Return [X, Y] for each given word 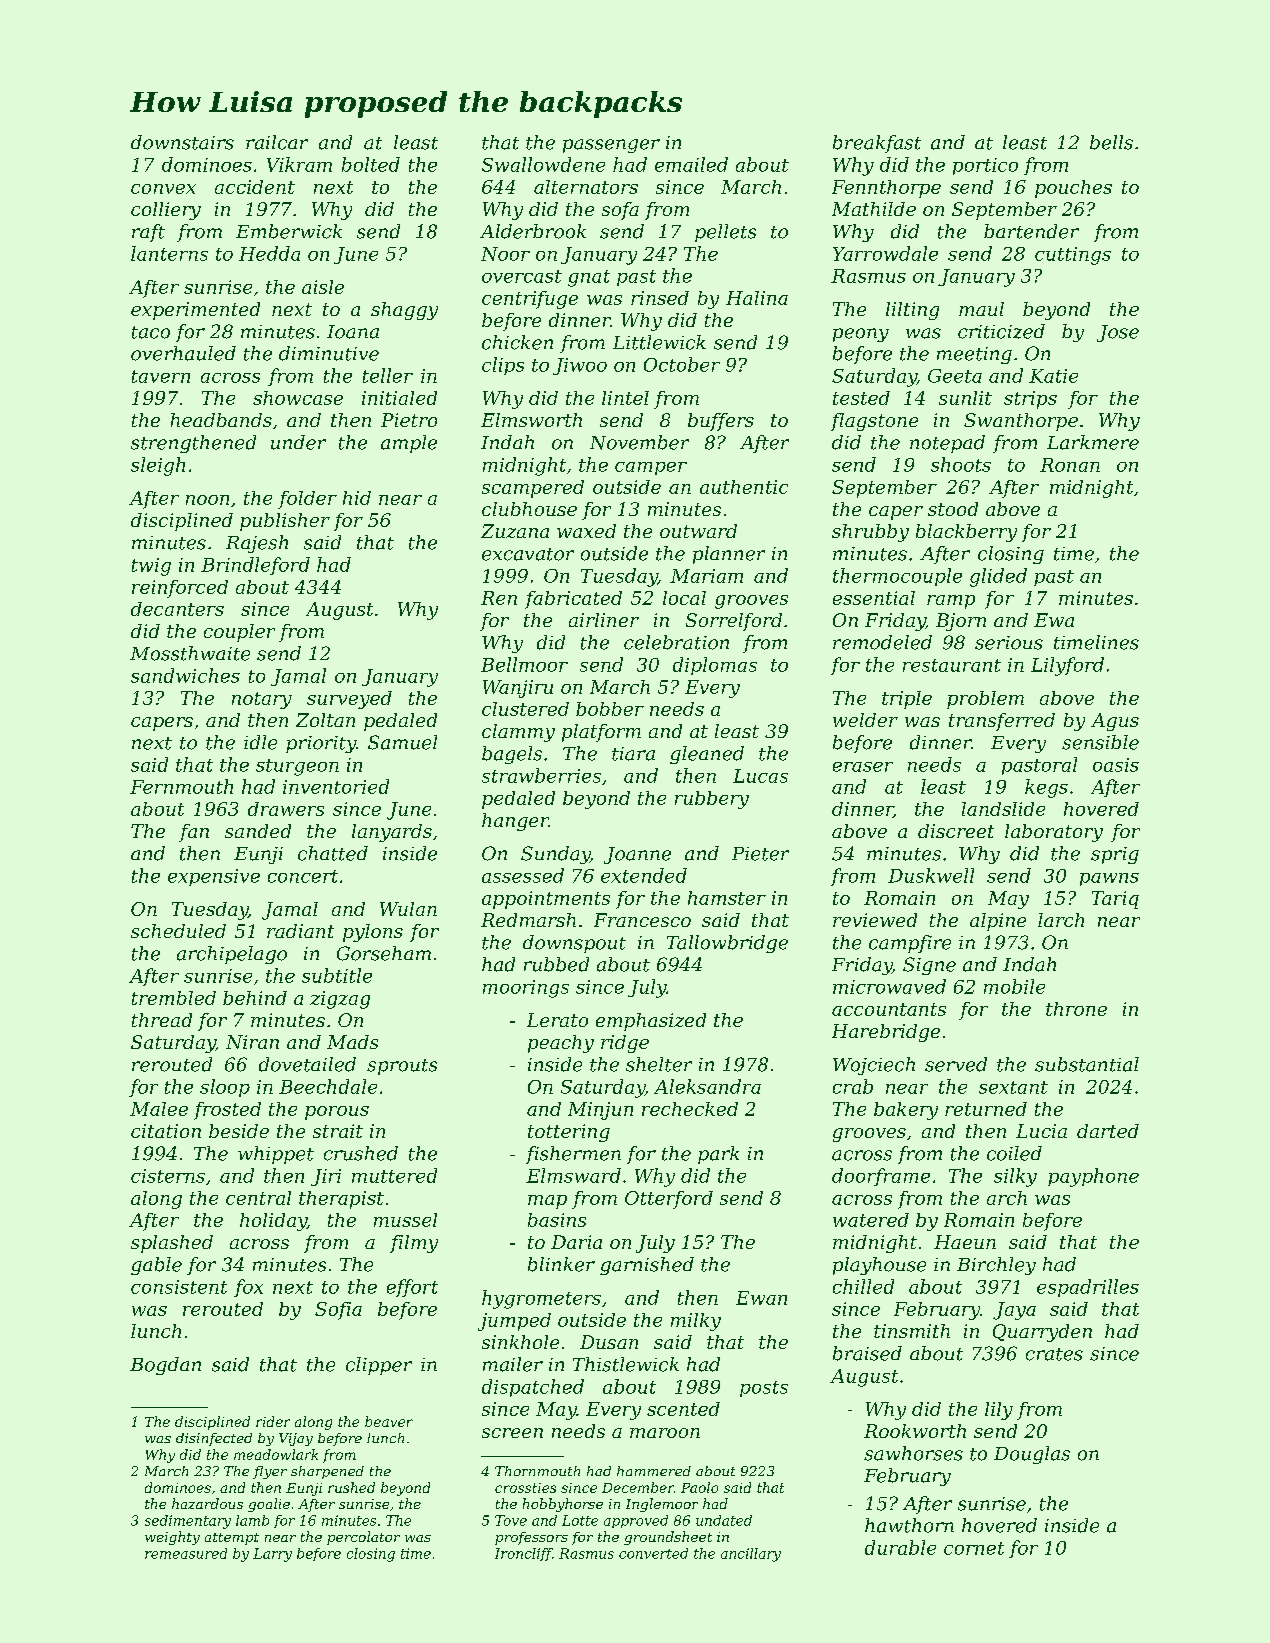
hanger [515, 822]
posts [764, 1389]
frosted [227, 1111]
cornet [974, 1548]
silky [1015, 1177]
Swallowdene [543, 164]
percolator [363, 1538]
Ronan [1070, 465]
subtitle [337, 975]
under [298, 442]
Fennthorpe [886, 189]
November [639, 442]
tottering [569, 1133]
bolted [371, 164]
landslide [1003, 809]
